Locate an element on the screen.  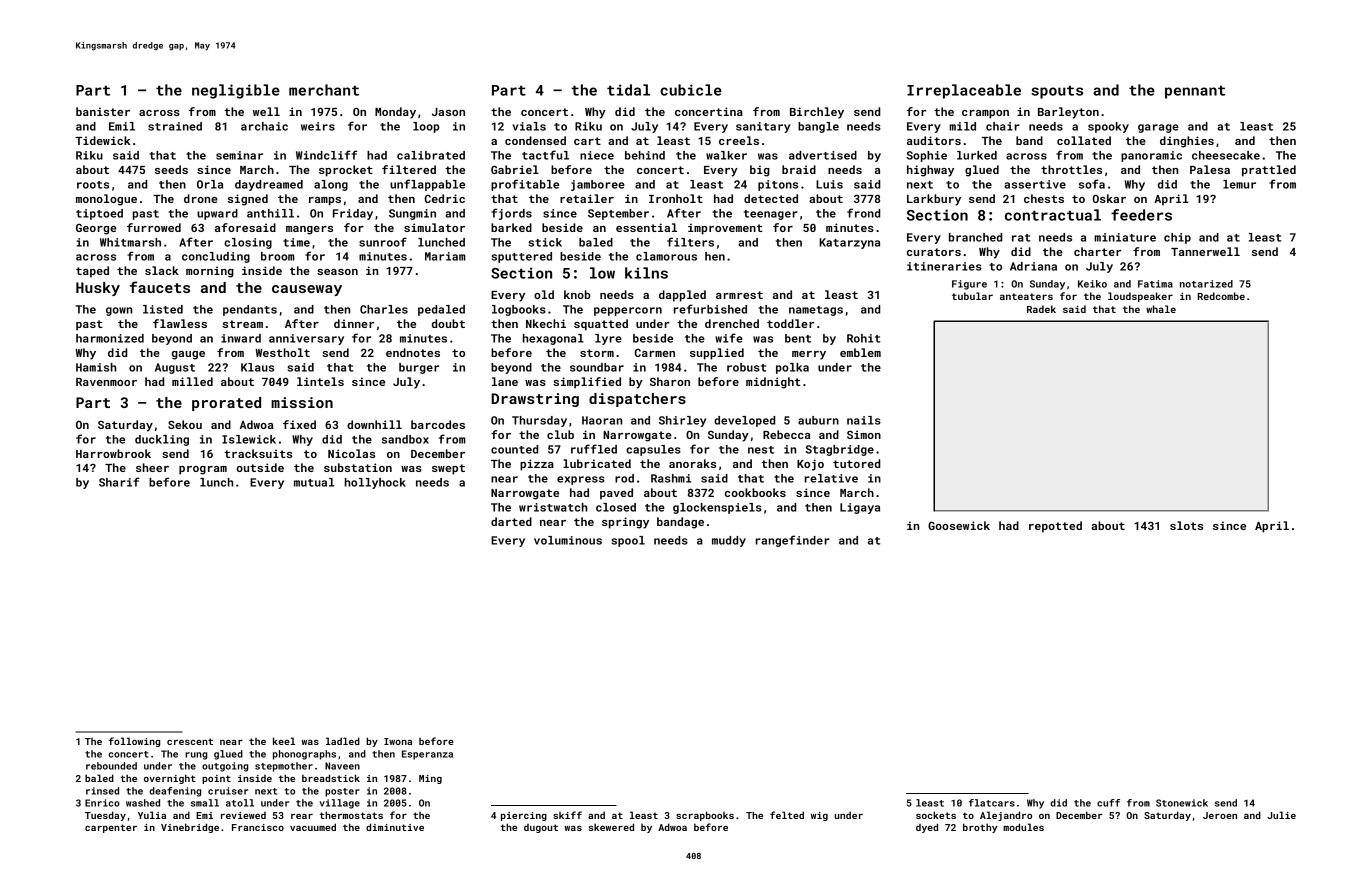
Ravenmoor is located at coordinates (106, 382).
